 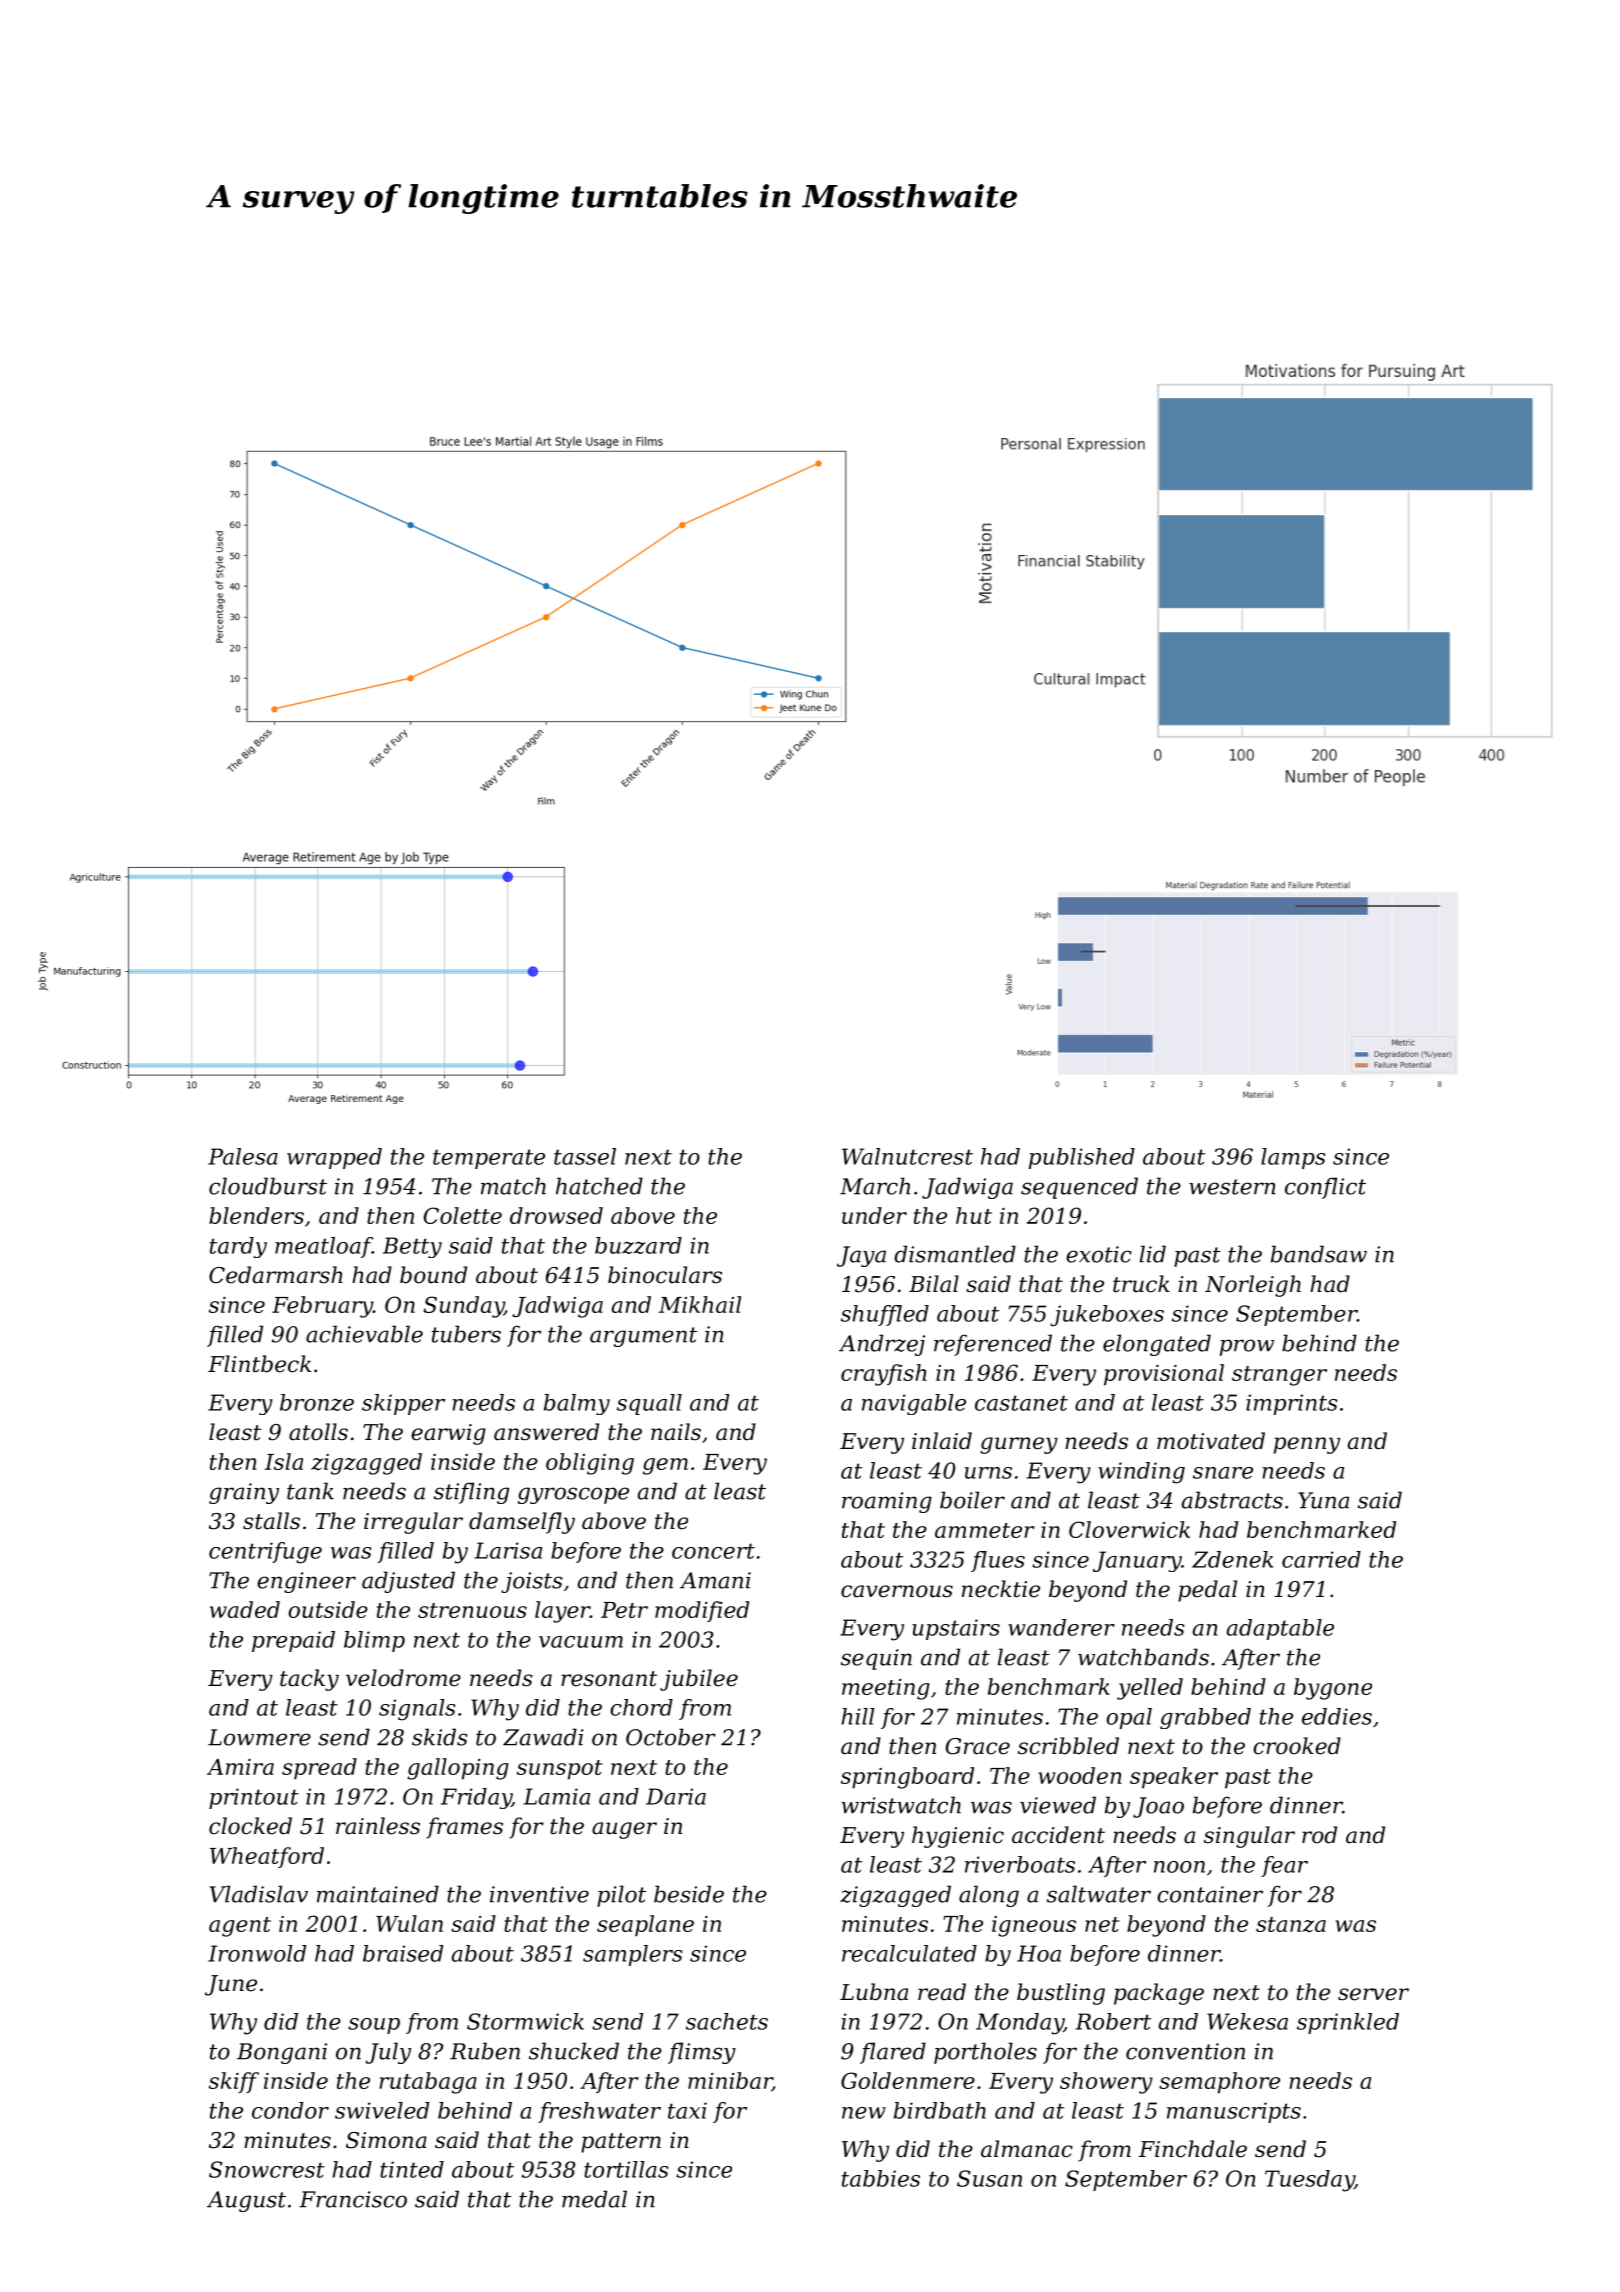 What do you see at coordinates (907, 1156) in the page?
I see `Walnutcrest` at bounding box center [907, 1156].
